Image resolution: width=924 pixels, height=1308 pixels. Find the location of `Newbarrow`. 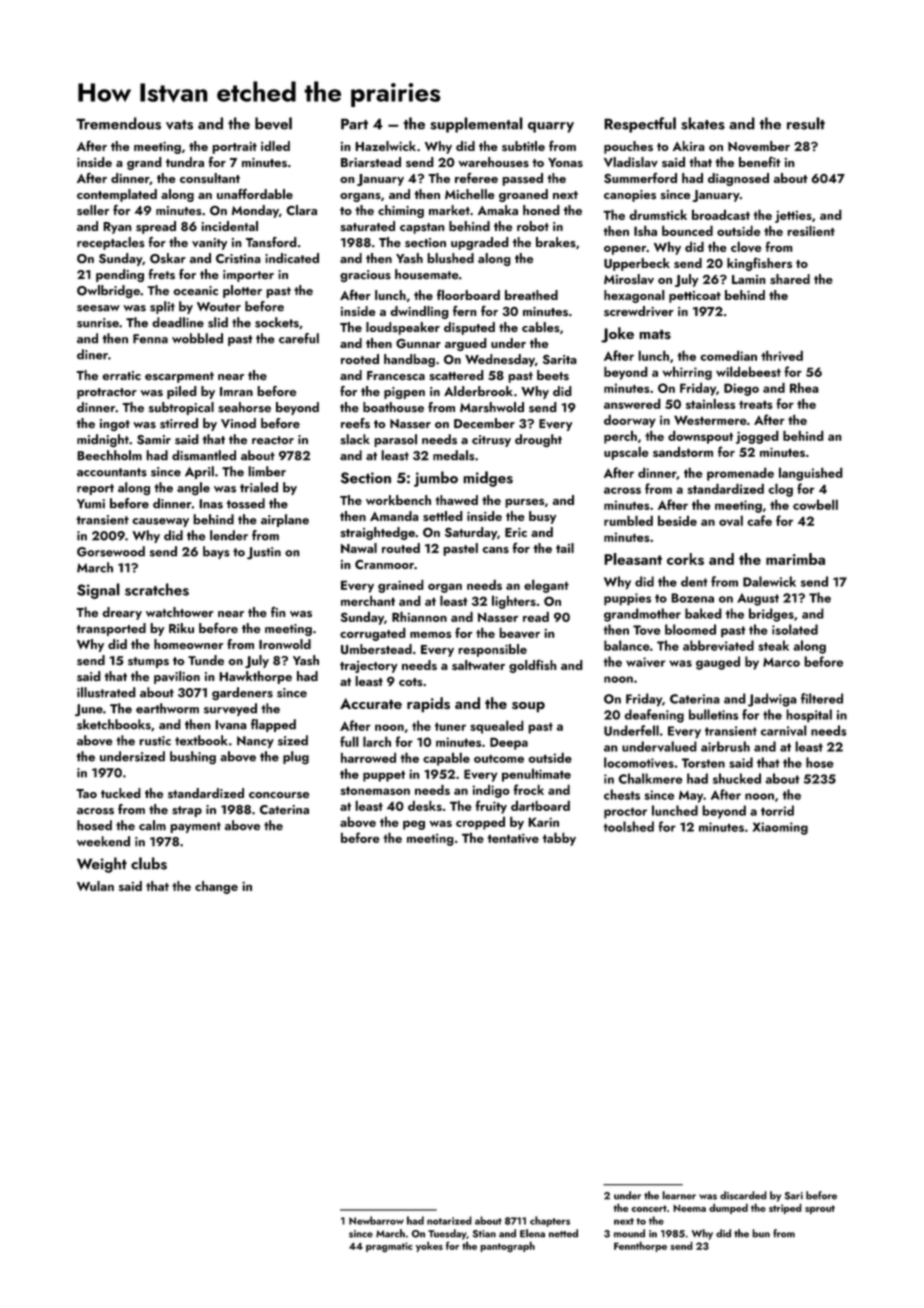

Newbarrow is located at coordinates (376, 1220).
